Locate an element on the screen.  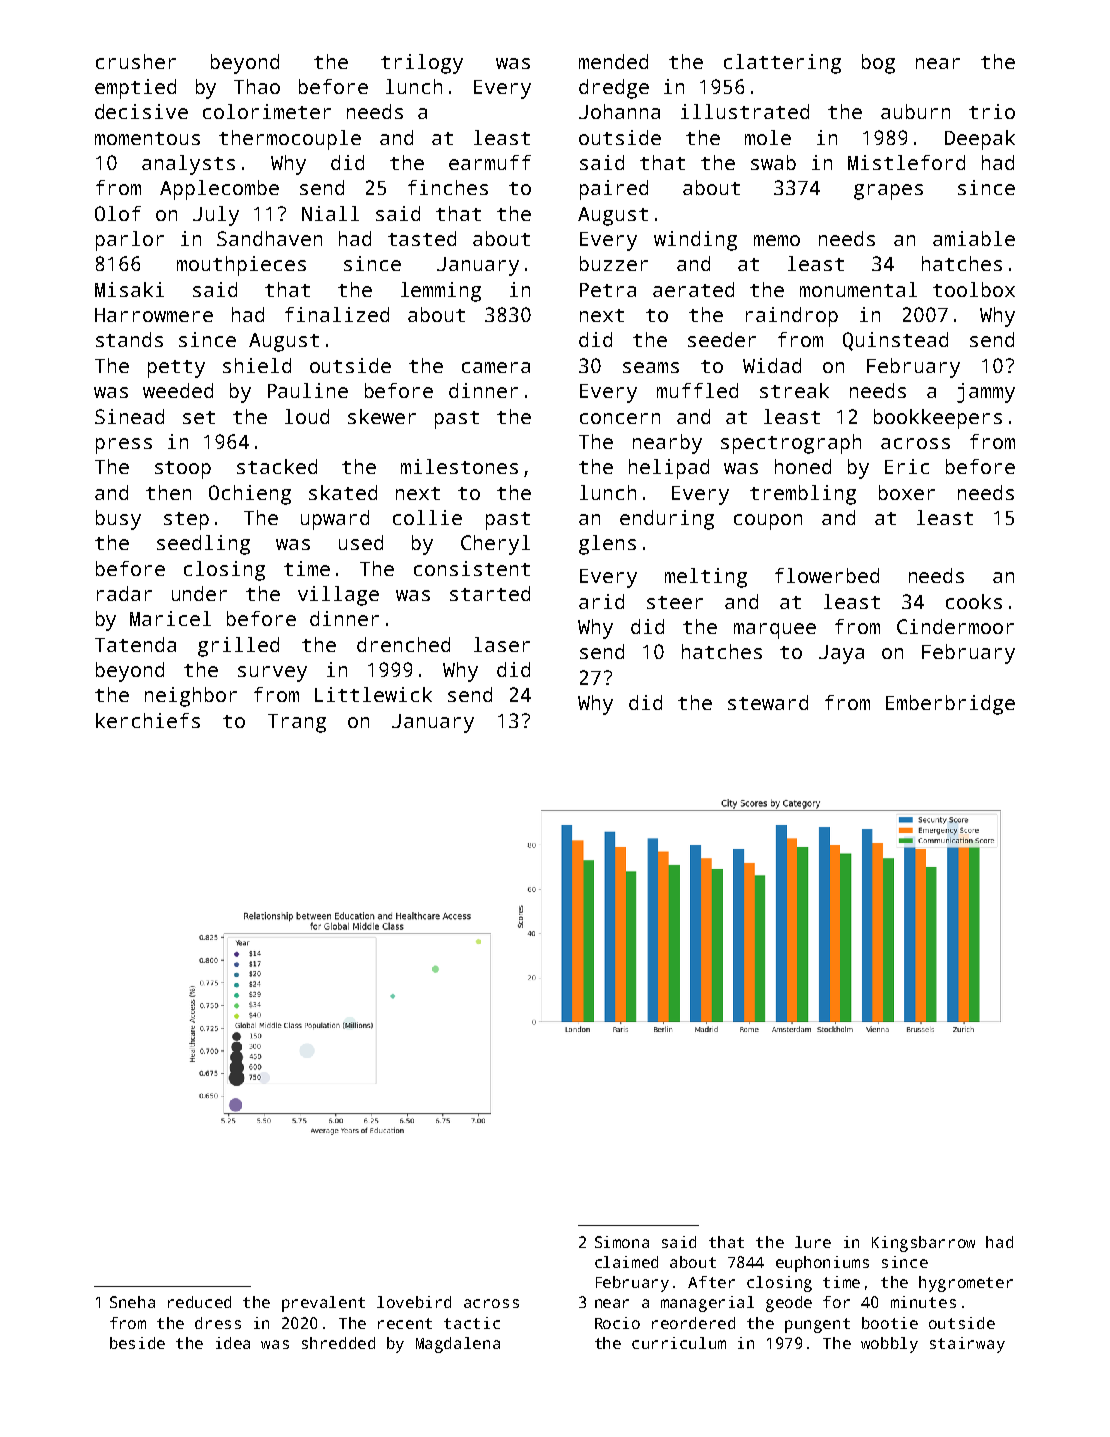
arid is located at coordinates (601, 601).
